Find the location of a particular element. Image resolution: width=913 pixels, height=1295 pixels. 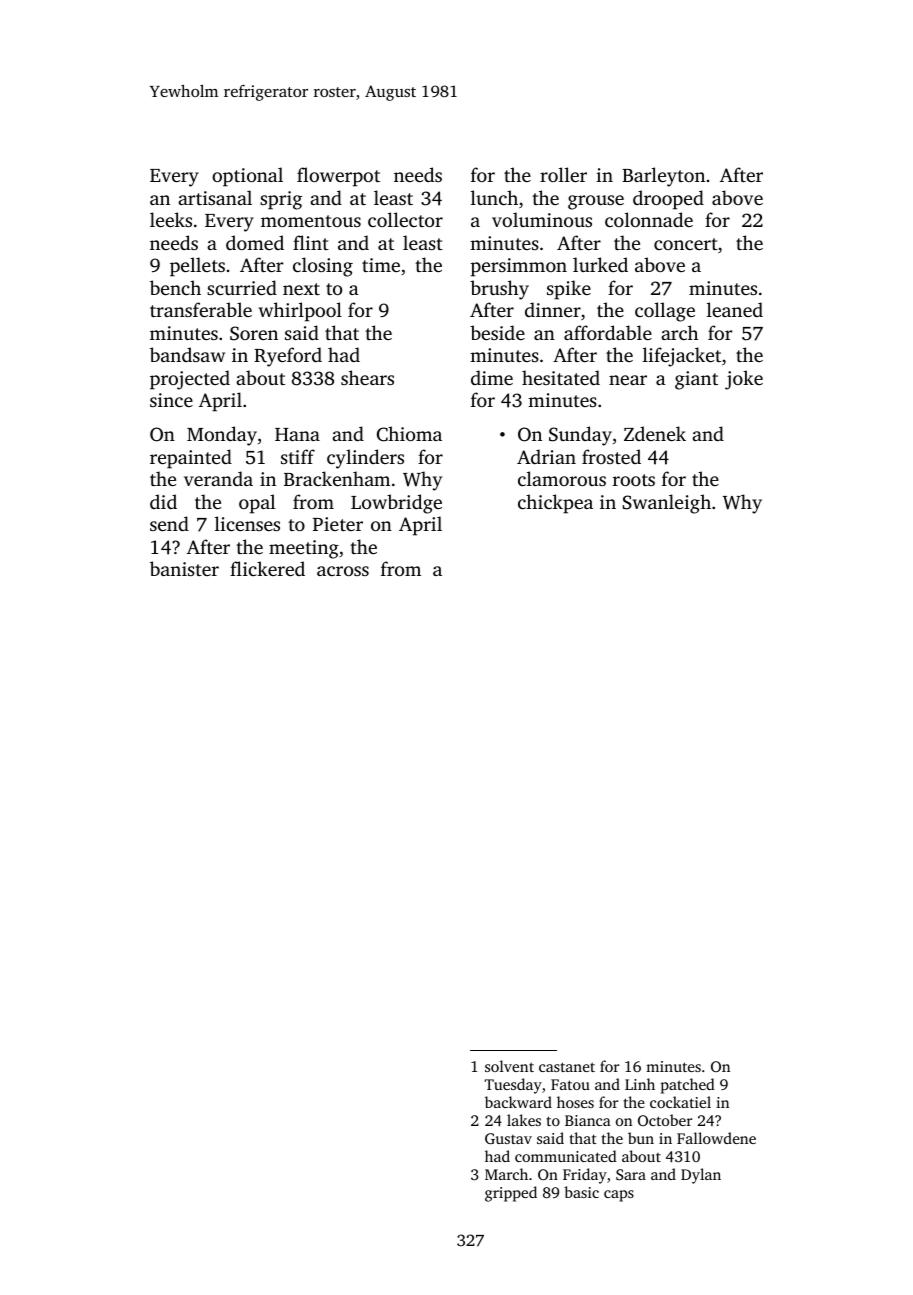

Dylan is located at coordinates (701, 1176).
